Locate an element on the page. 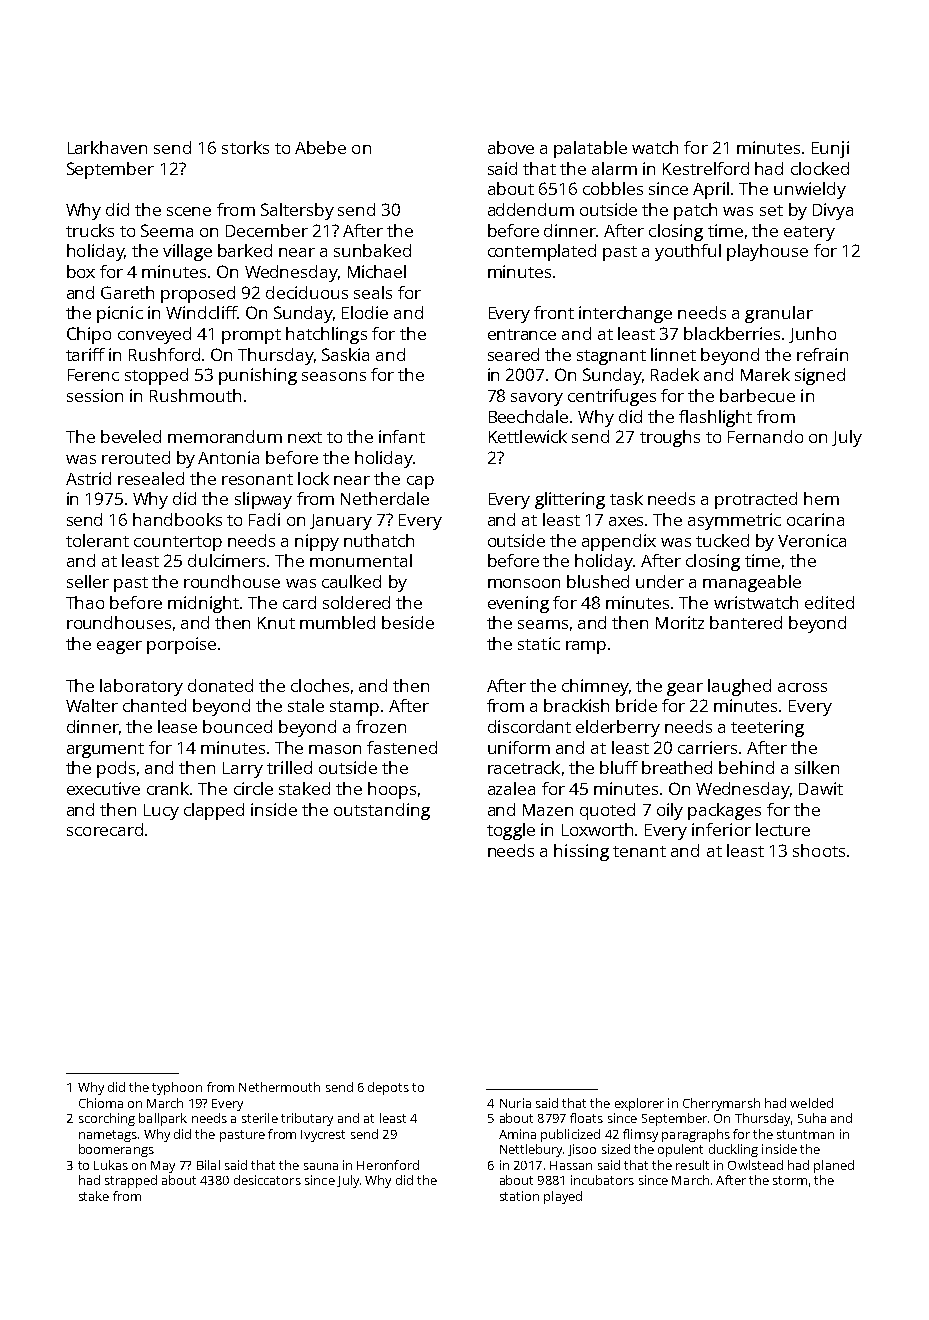  pods is located at coordinates (116, 769).
